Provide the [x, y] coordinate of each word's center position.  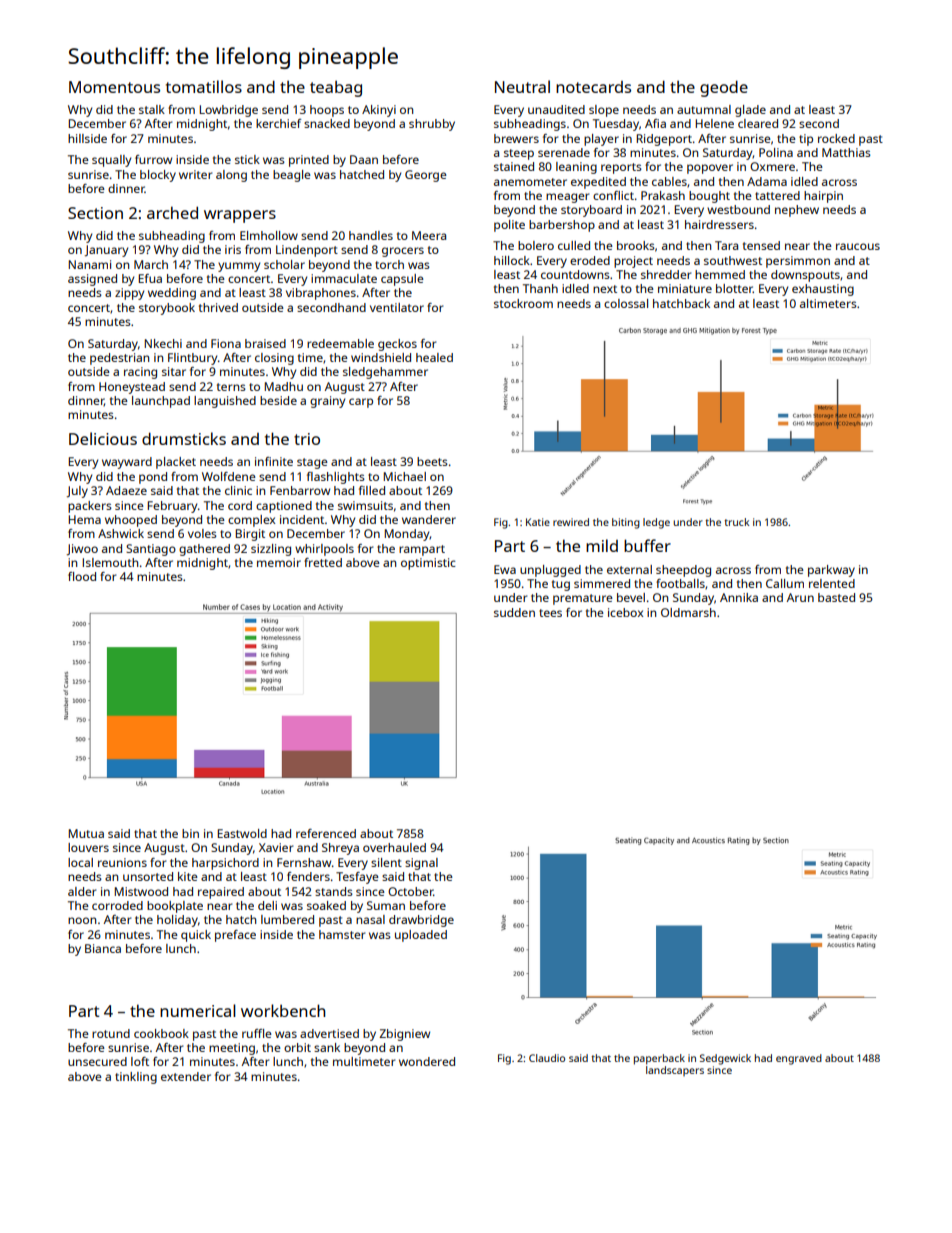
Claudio [547, 1058]
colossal [626, 303]
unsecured [97, 1061]
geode [724, 89]
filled [372, 490]
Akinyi [379, 111]
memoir [279, 562]
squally [111, 161]
